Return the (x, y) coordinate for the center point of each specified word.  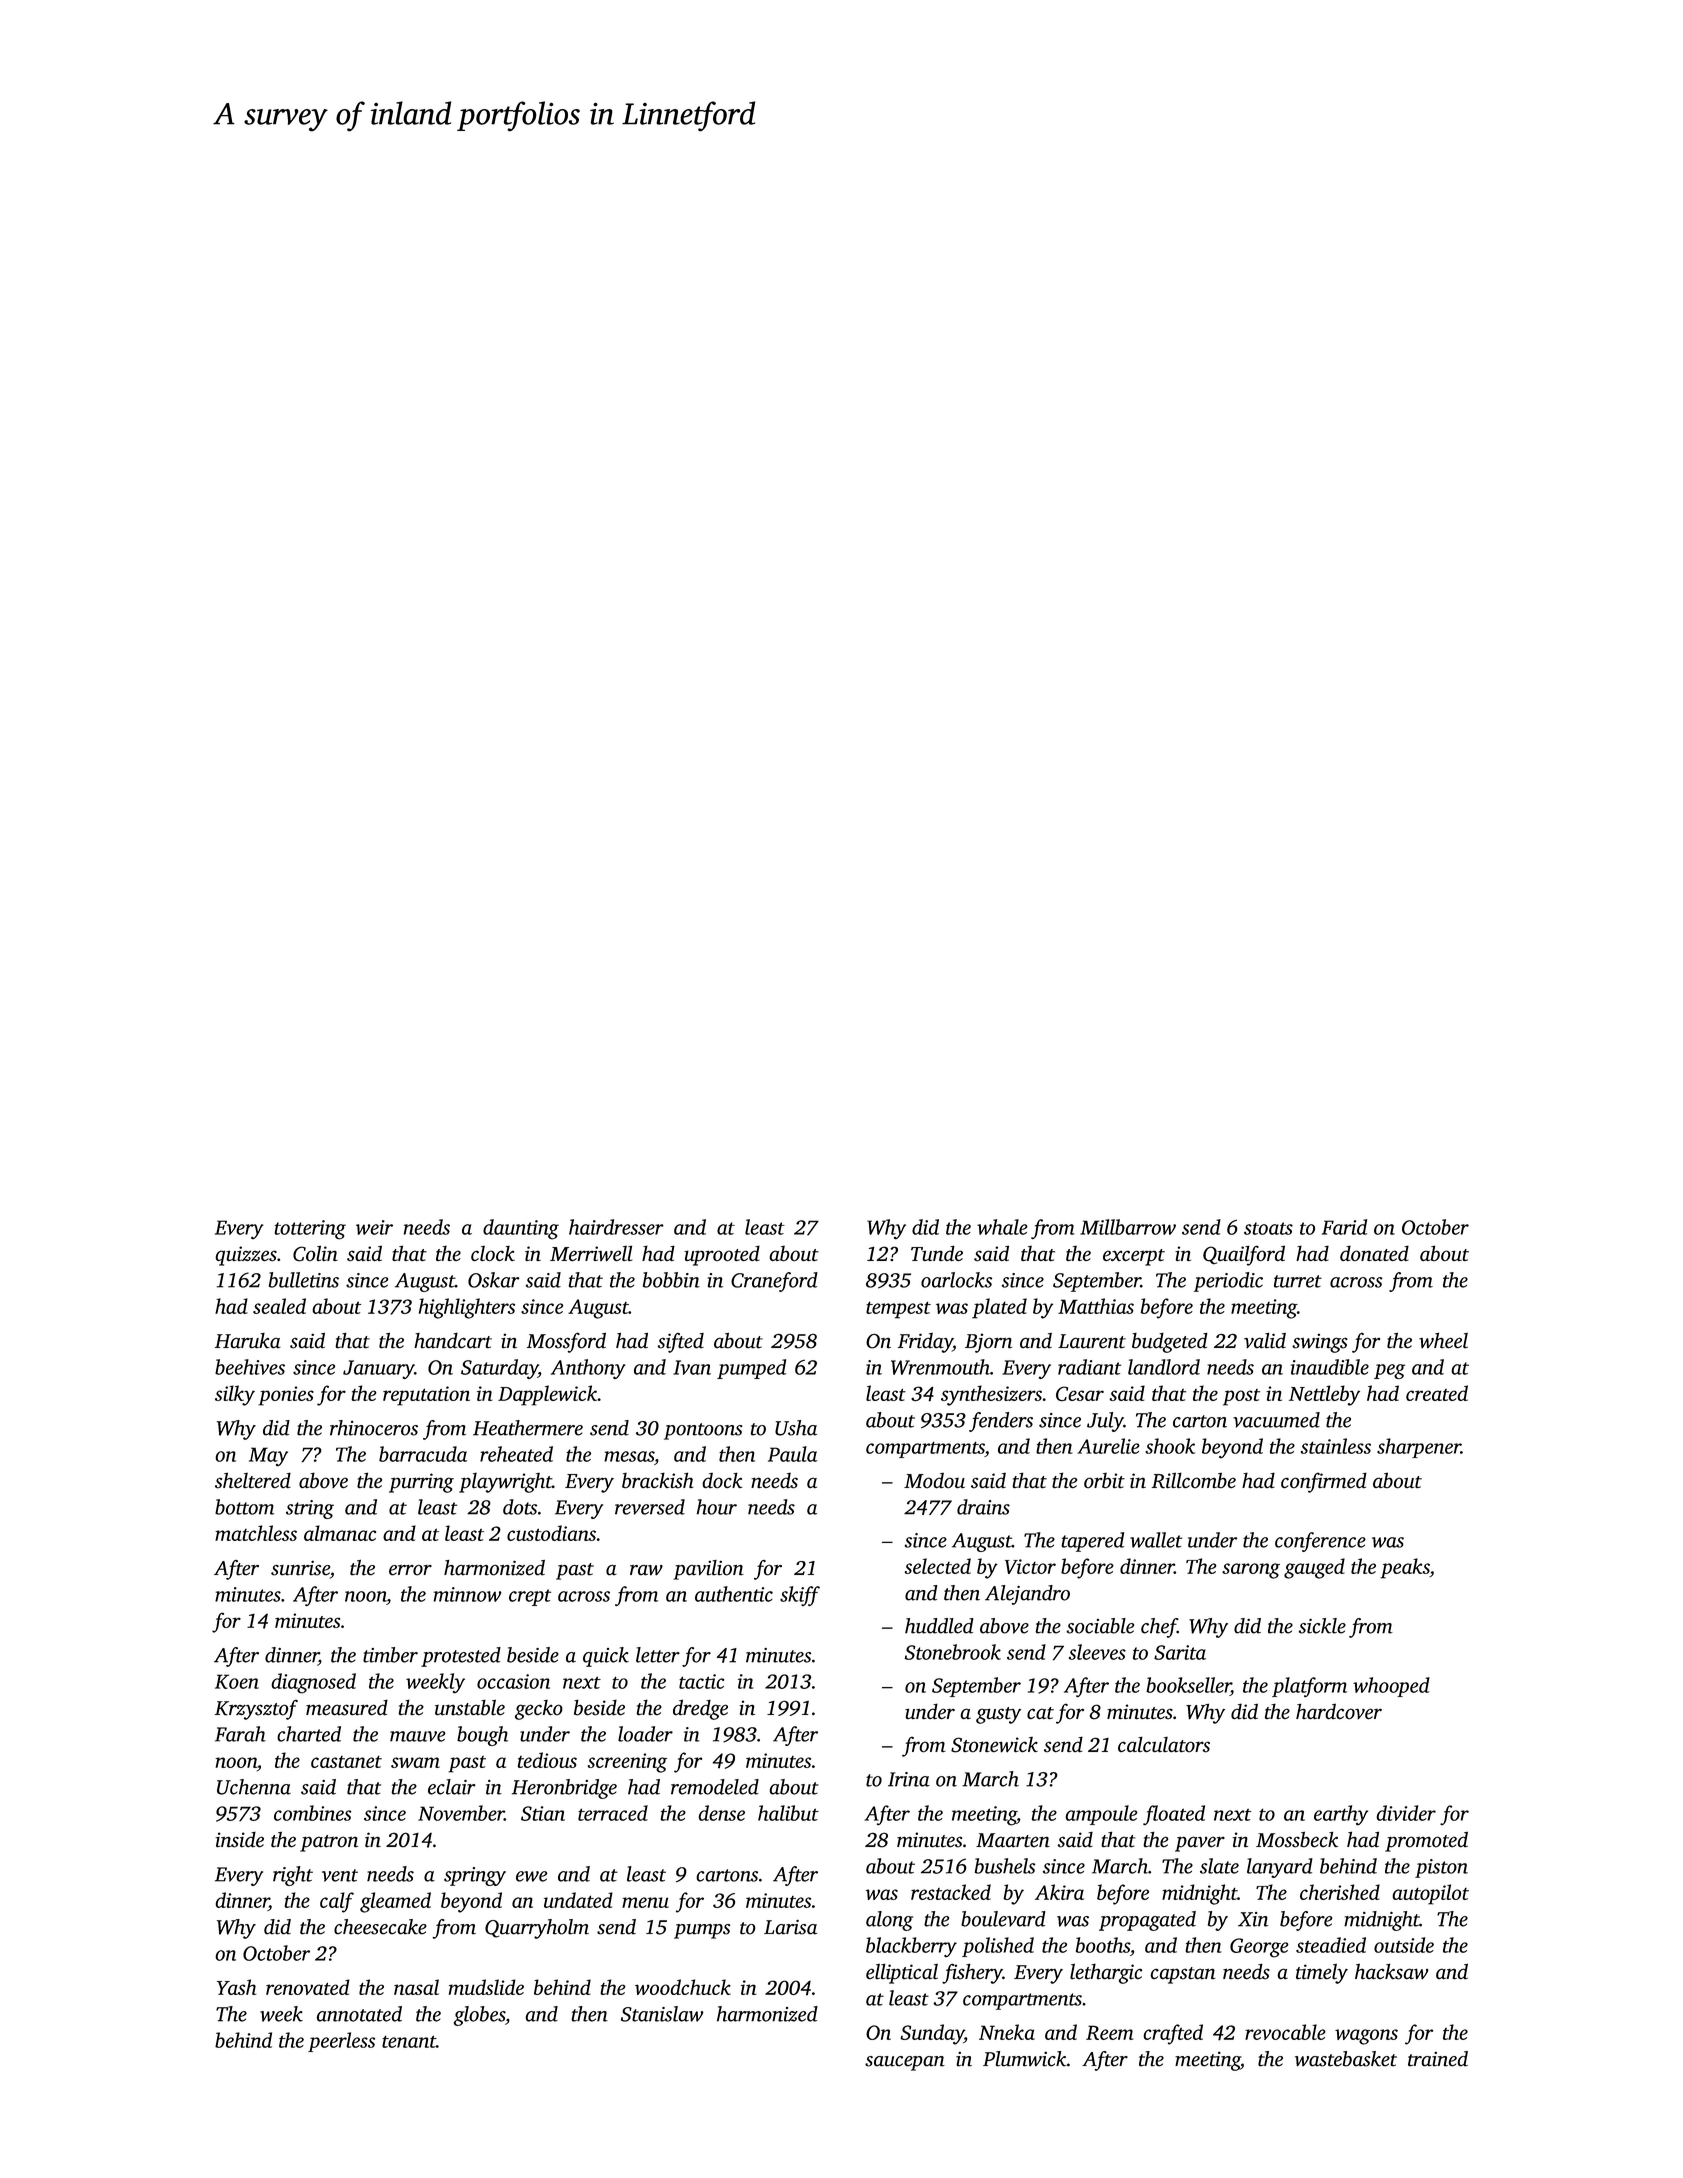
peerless (341, 2042)
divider (1406, 1813)
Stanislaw (662, 2014)
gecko (539, 1710)
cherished (1340, 1892)
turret (1298, 1281)
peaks (1405, 1568)
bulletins (304, 1280)
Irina (909, 1779)
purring (421, 1483)
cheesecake (380, 1927)
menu (645, 1902)
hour (717, 1507)
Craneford (774, 1282)
